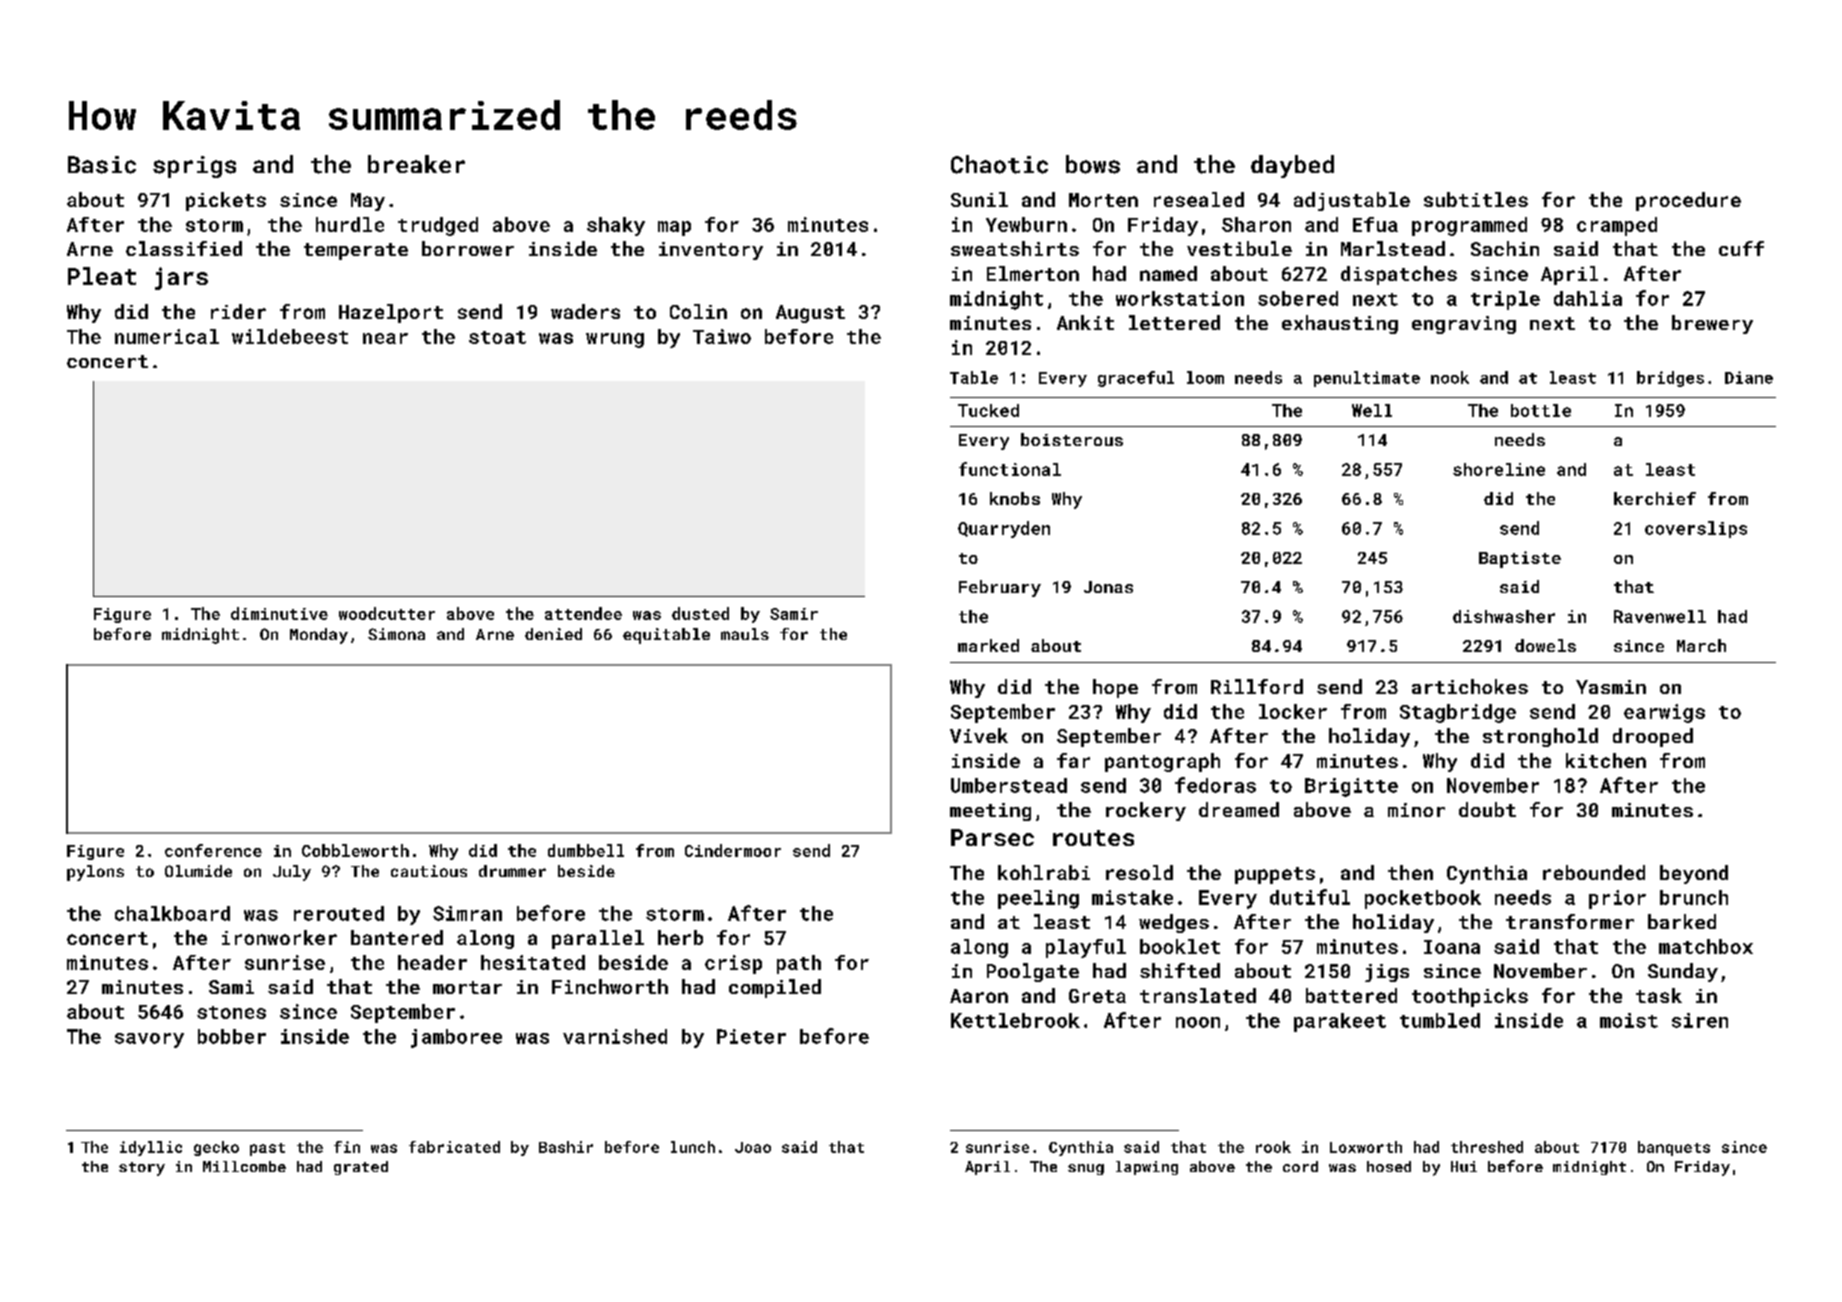 The image size is (1842, 1302). What do you see at coordinates (1298, 298) in the page?
I see `sobered` at bounding box center [1298, 298].
